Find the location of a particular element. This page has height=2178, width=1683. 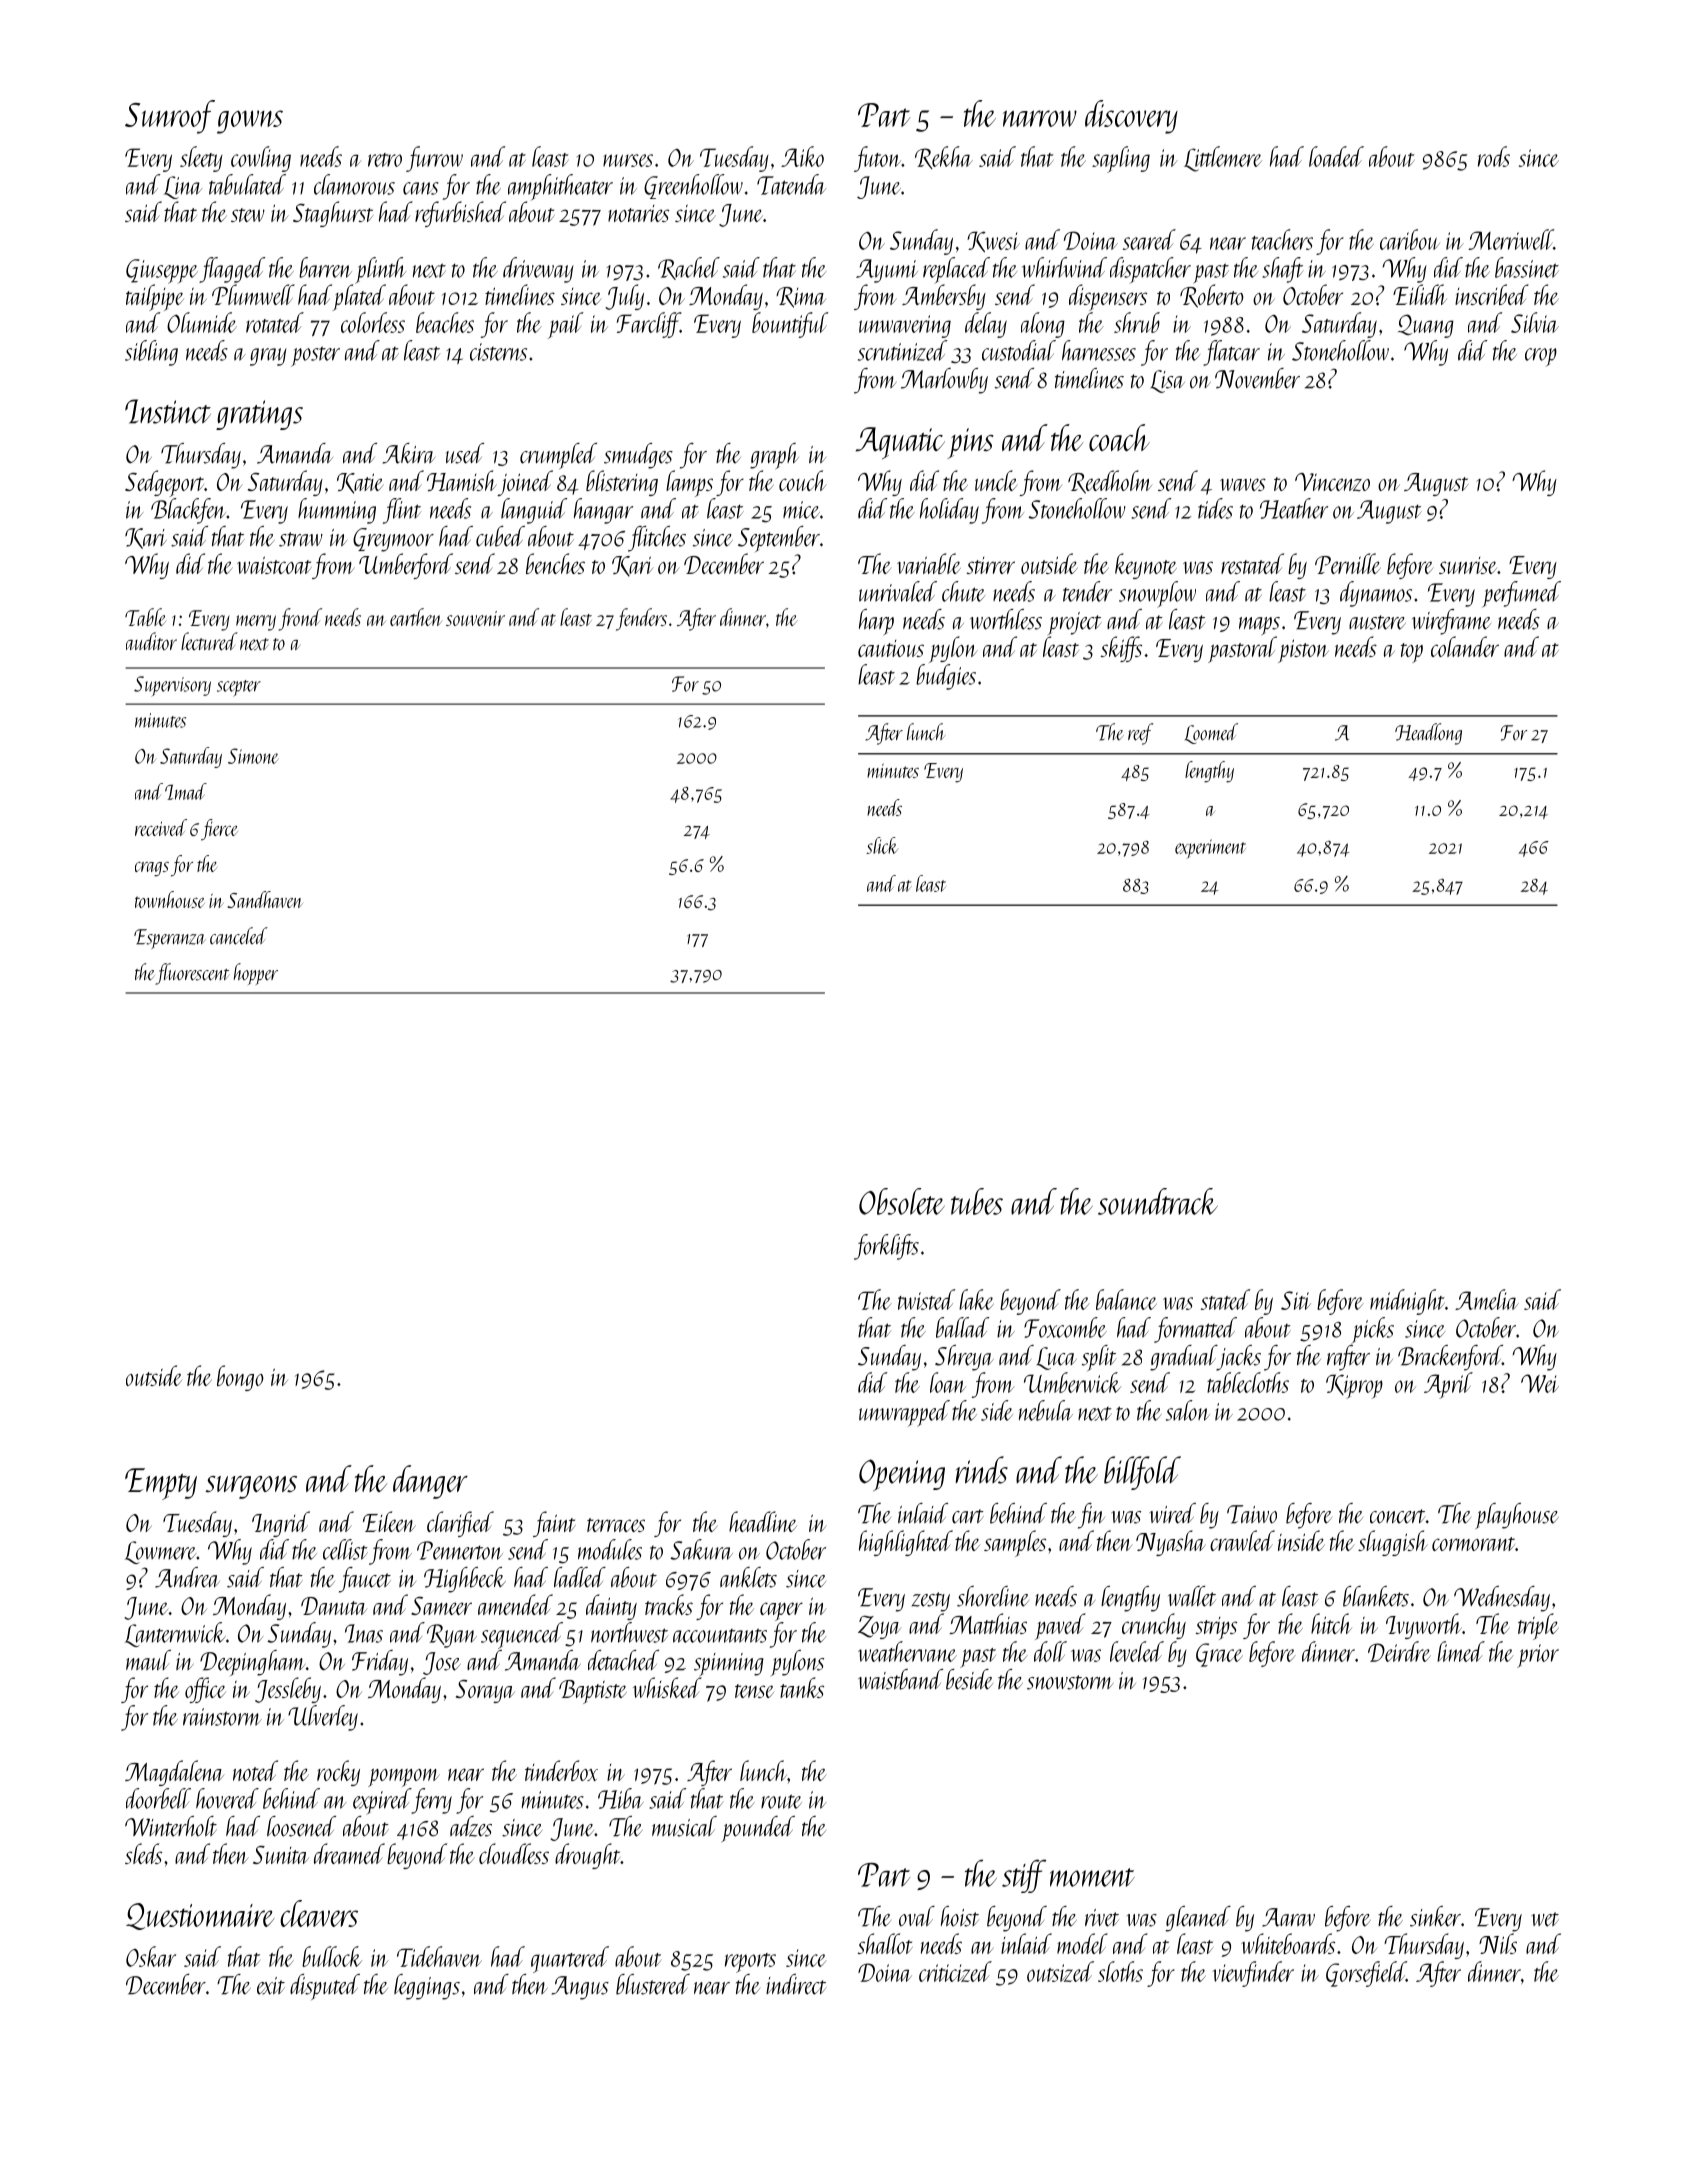

headline is located at coordinates (763, 1521).
